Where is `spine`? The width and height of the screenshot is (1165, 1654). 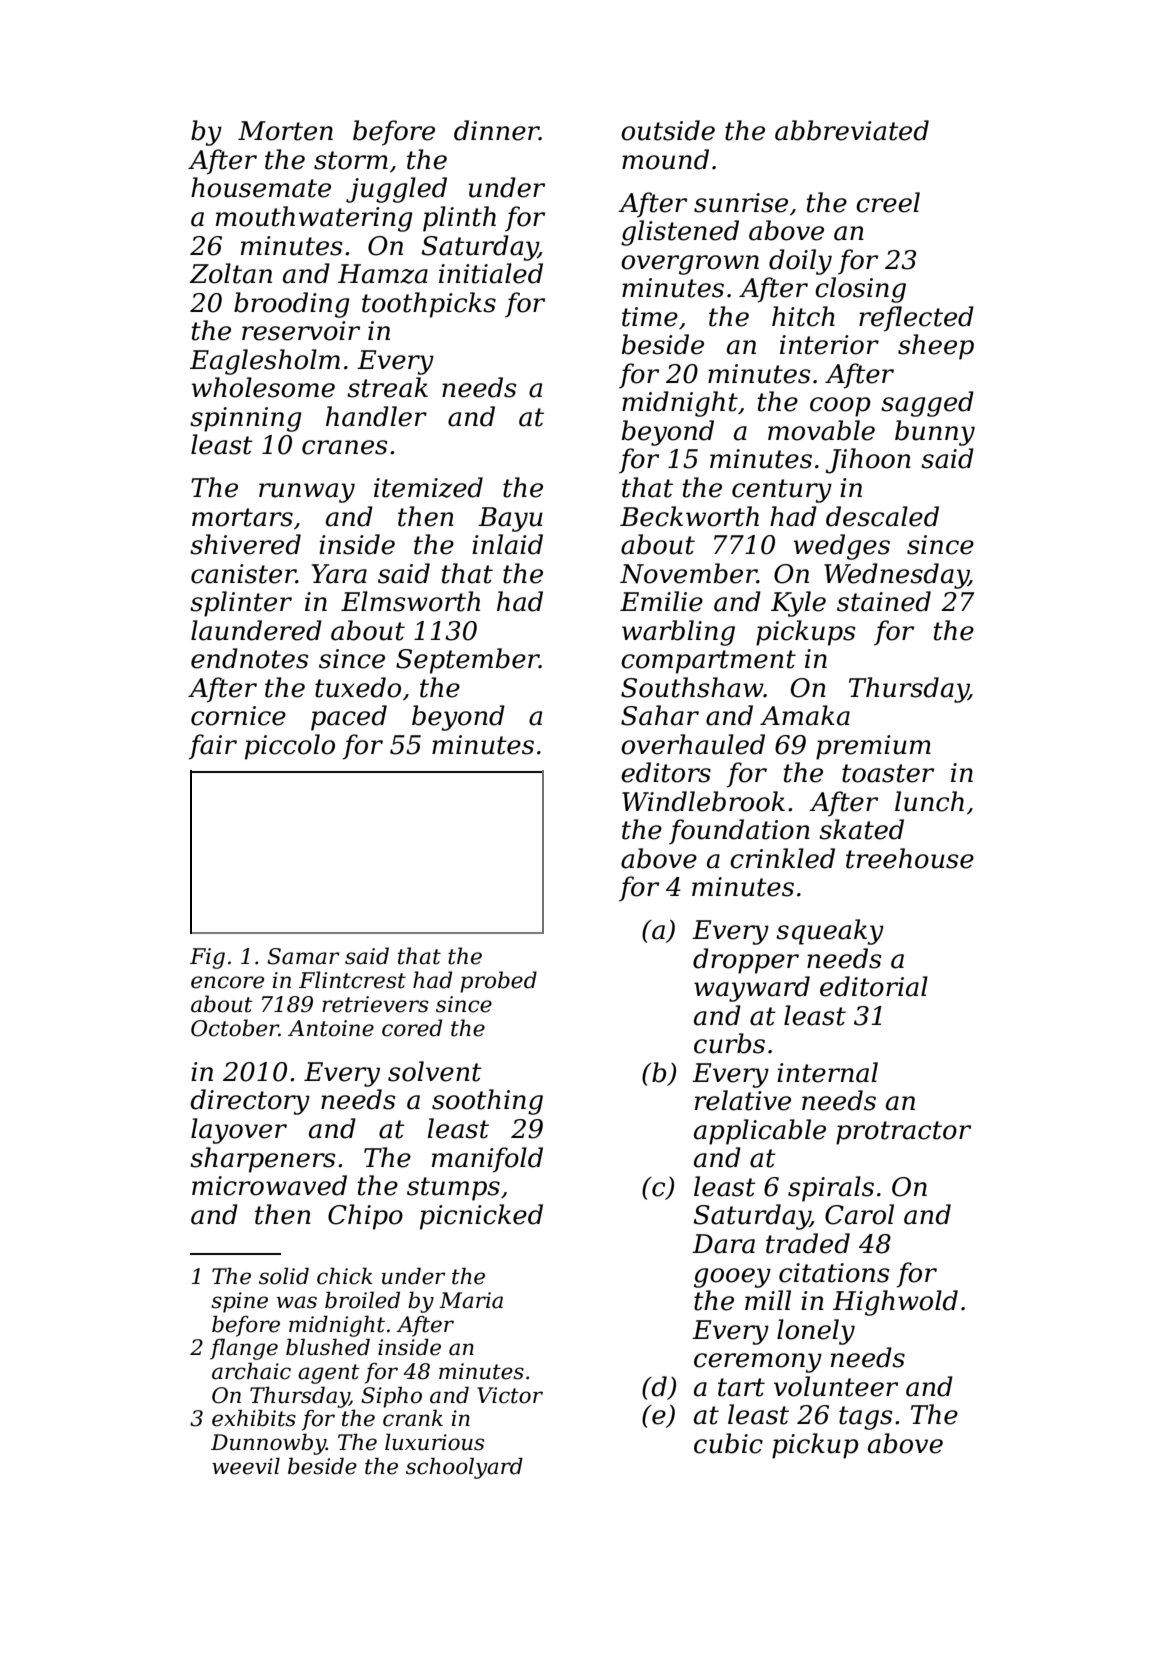 spine is located at coordinates (239, 1302).
